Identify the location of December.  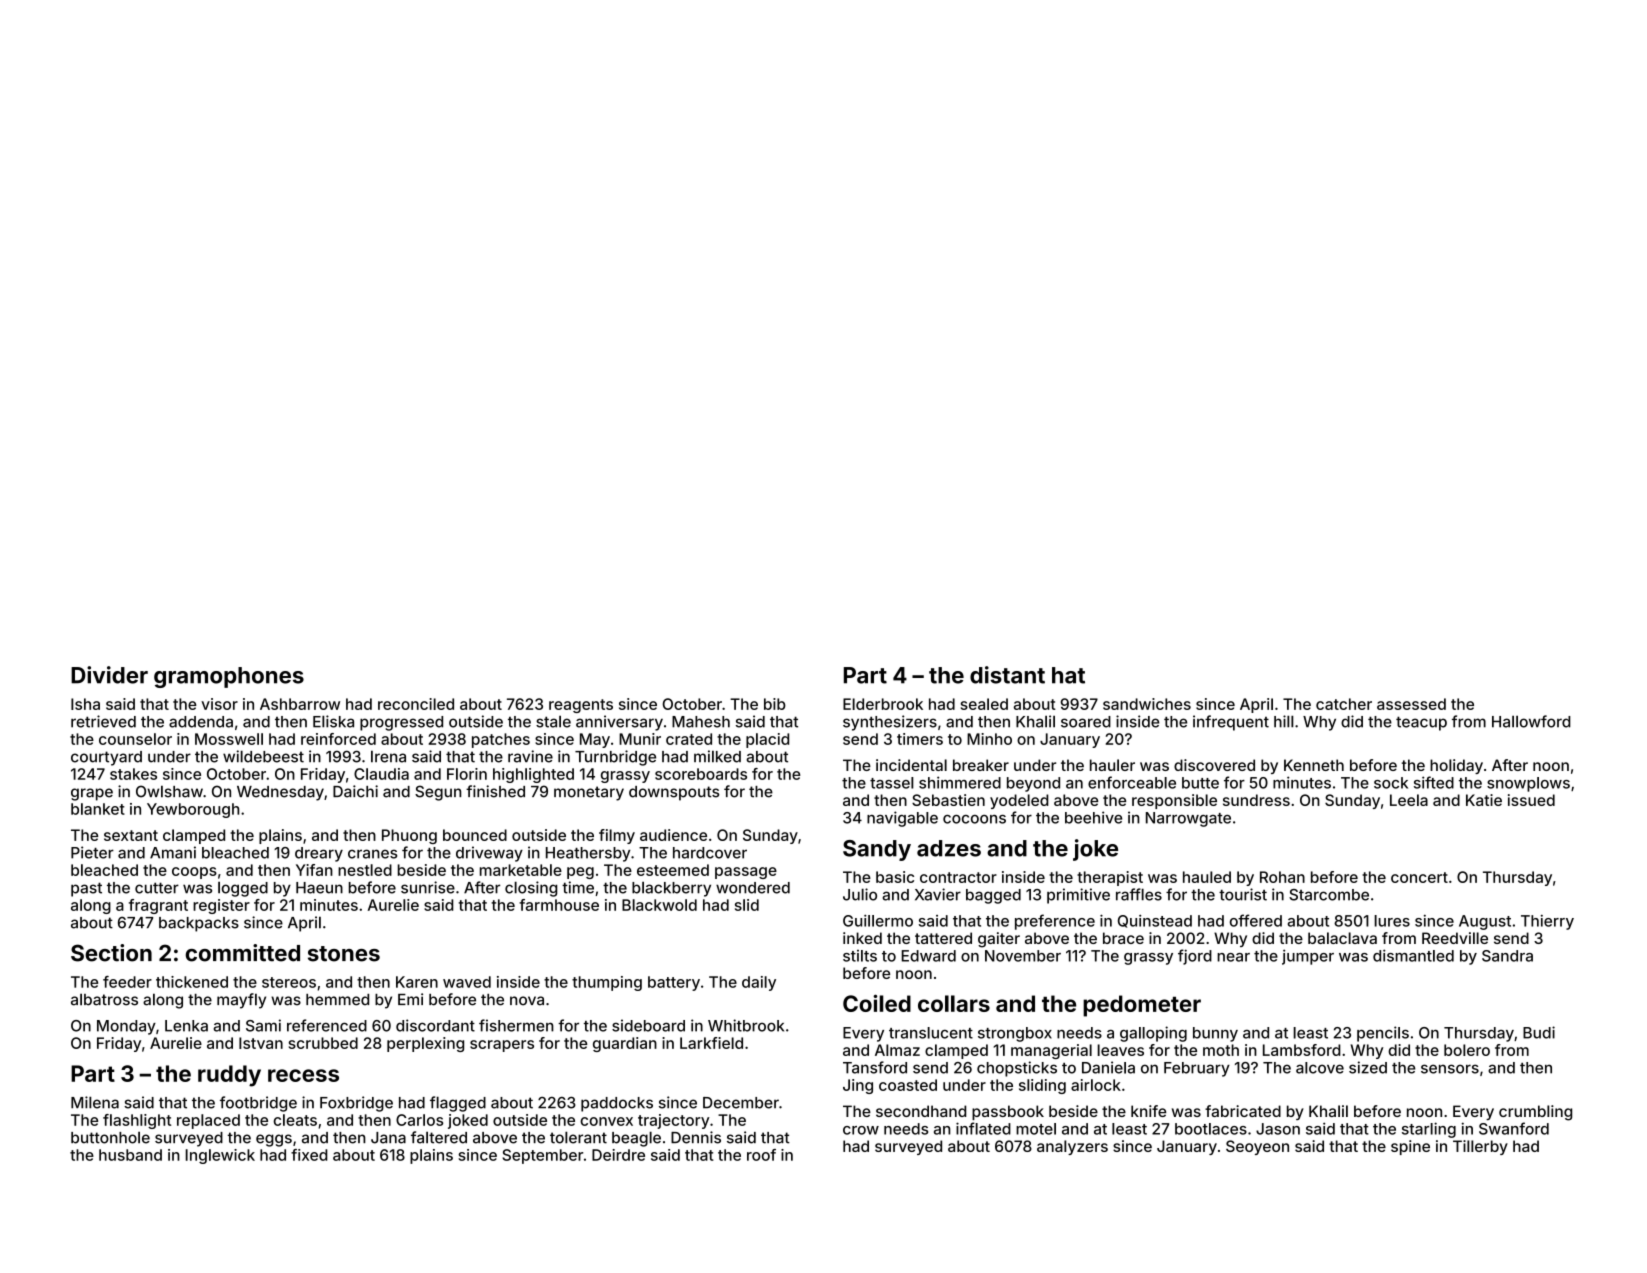
(741, 1103).
